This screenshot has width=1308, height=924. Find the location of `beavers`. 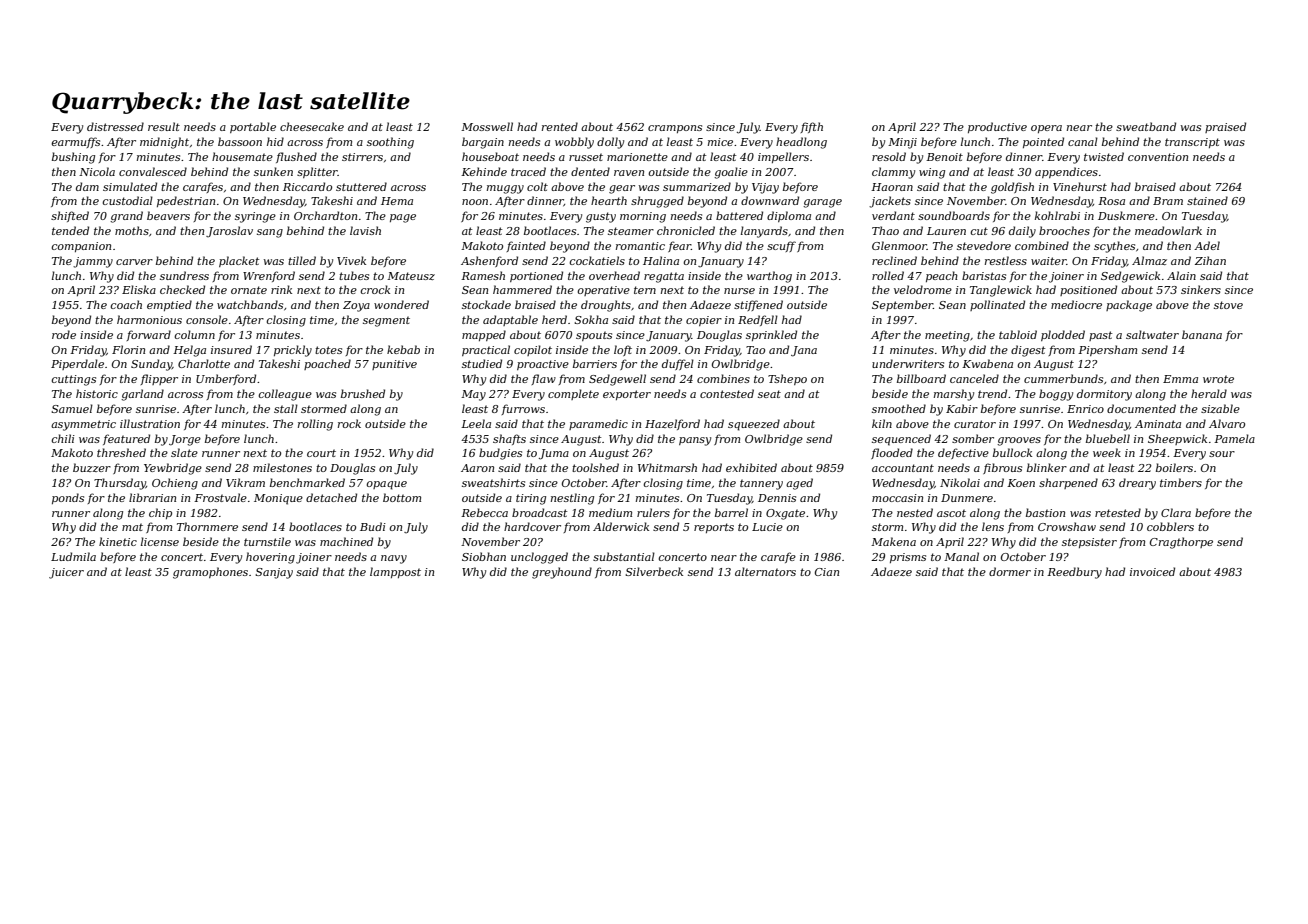

beavers is located at coordinates (168, 215).
